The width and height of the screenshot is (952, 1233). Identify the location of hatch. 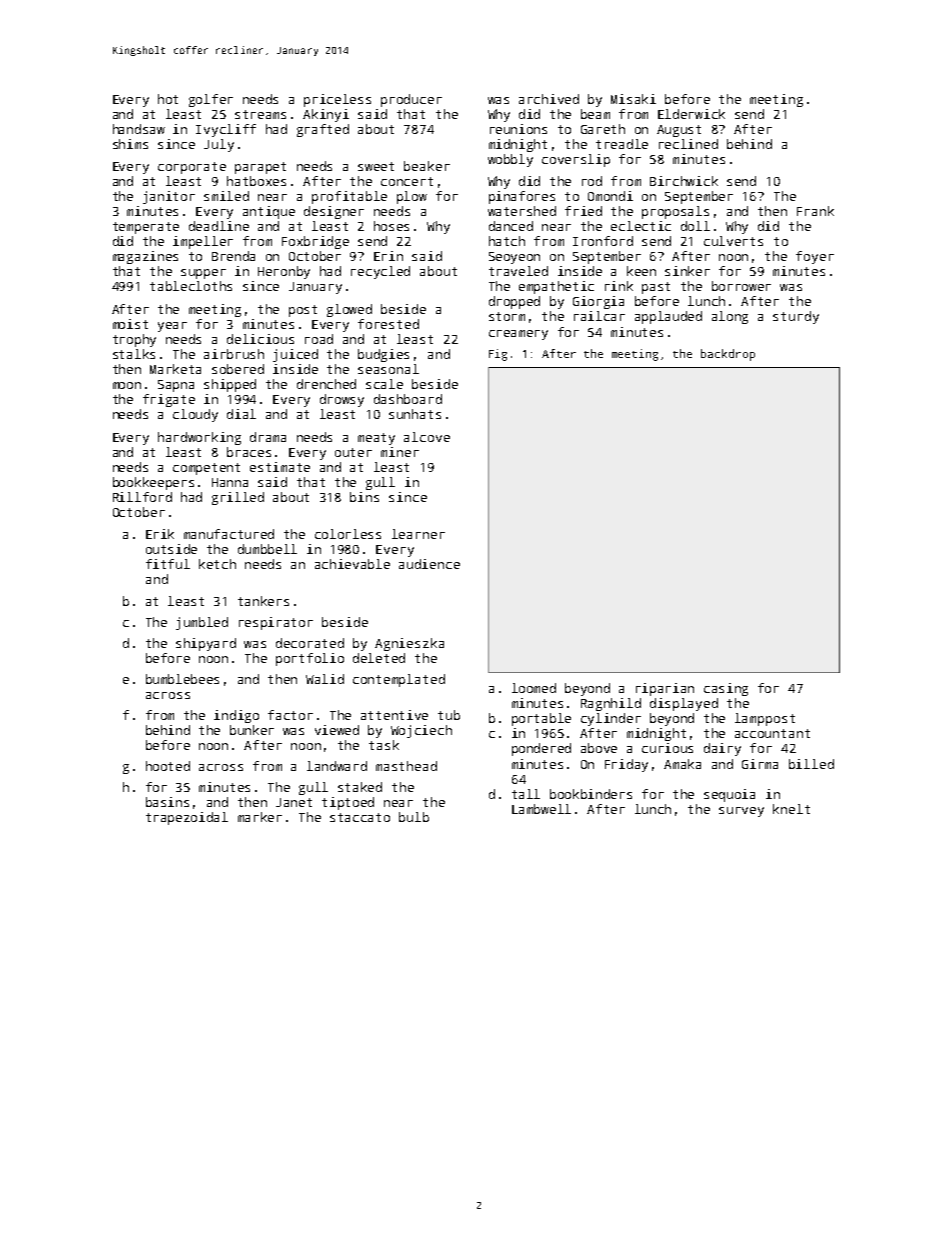
(507, 241).
